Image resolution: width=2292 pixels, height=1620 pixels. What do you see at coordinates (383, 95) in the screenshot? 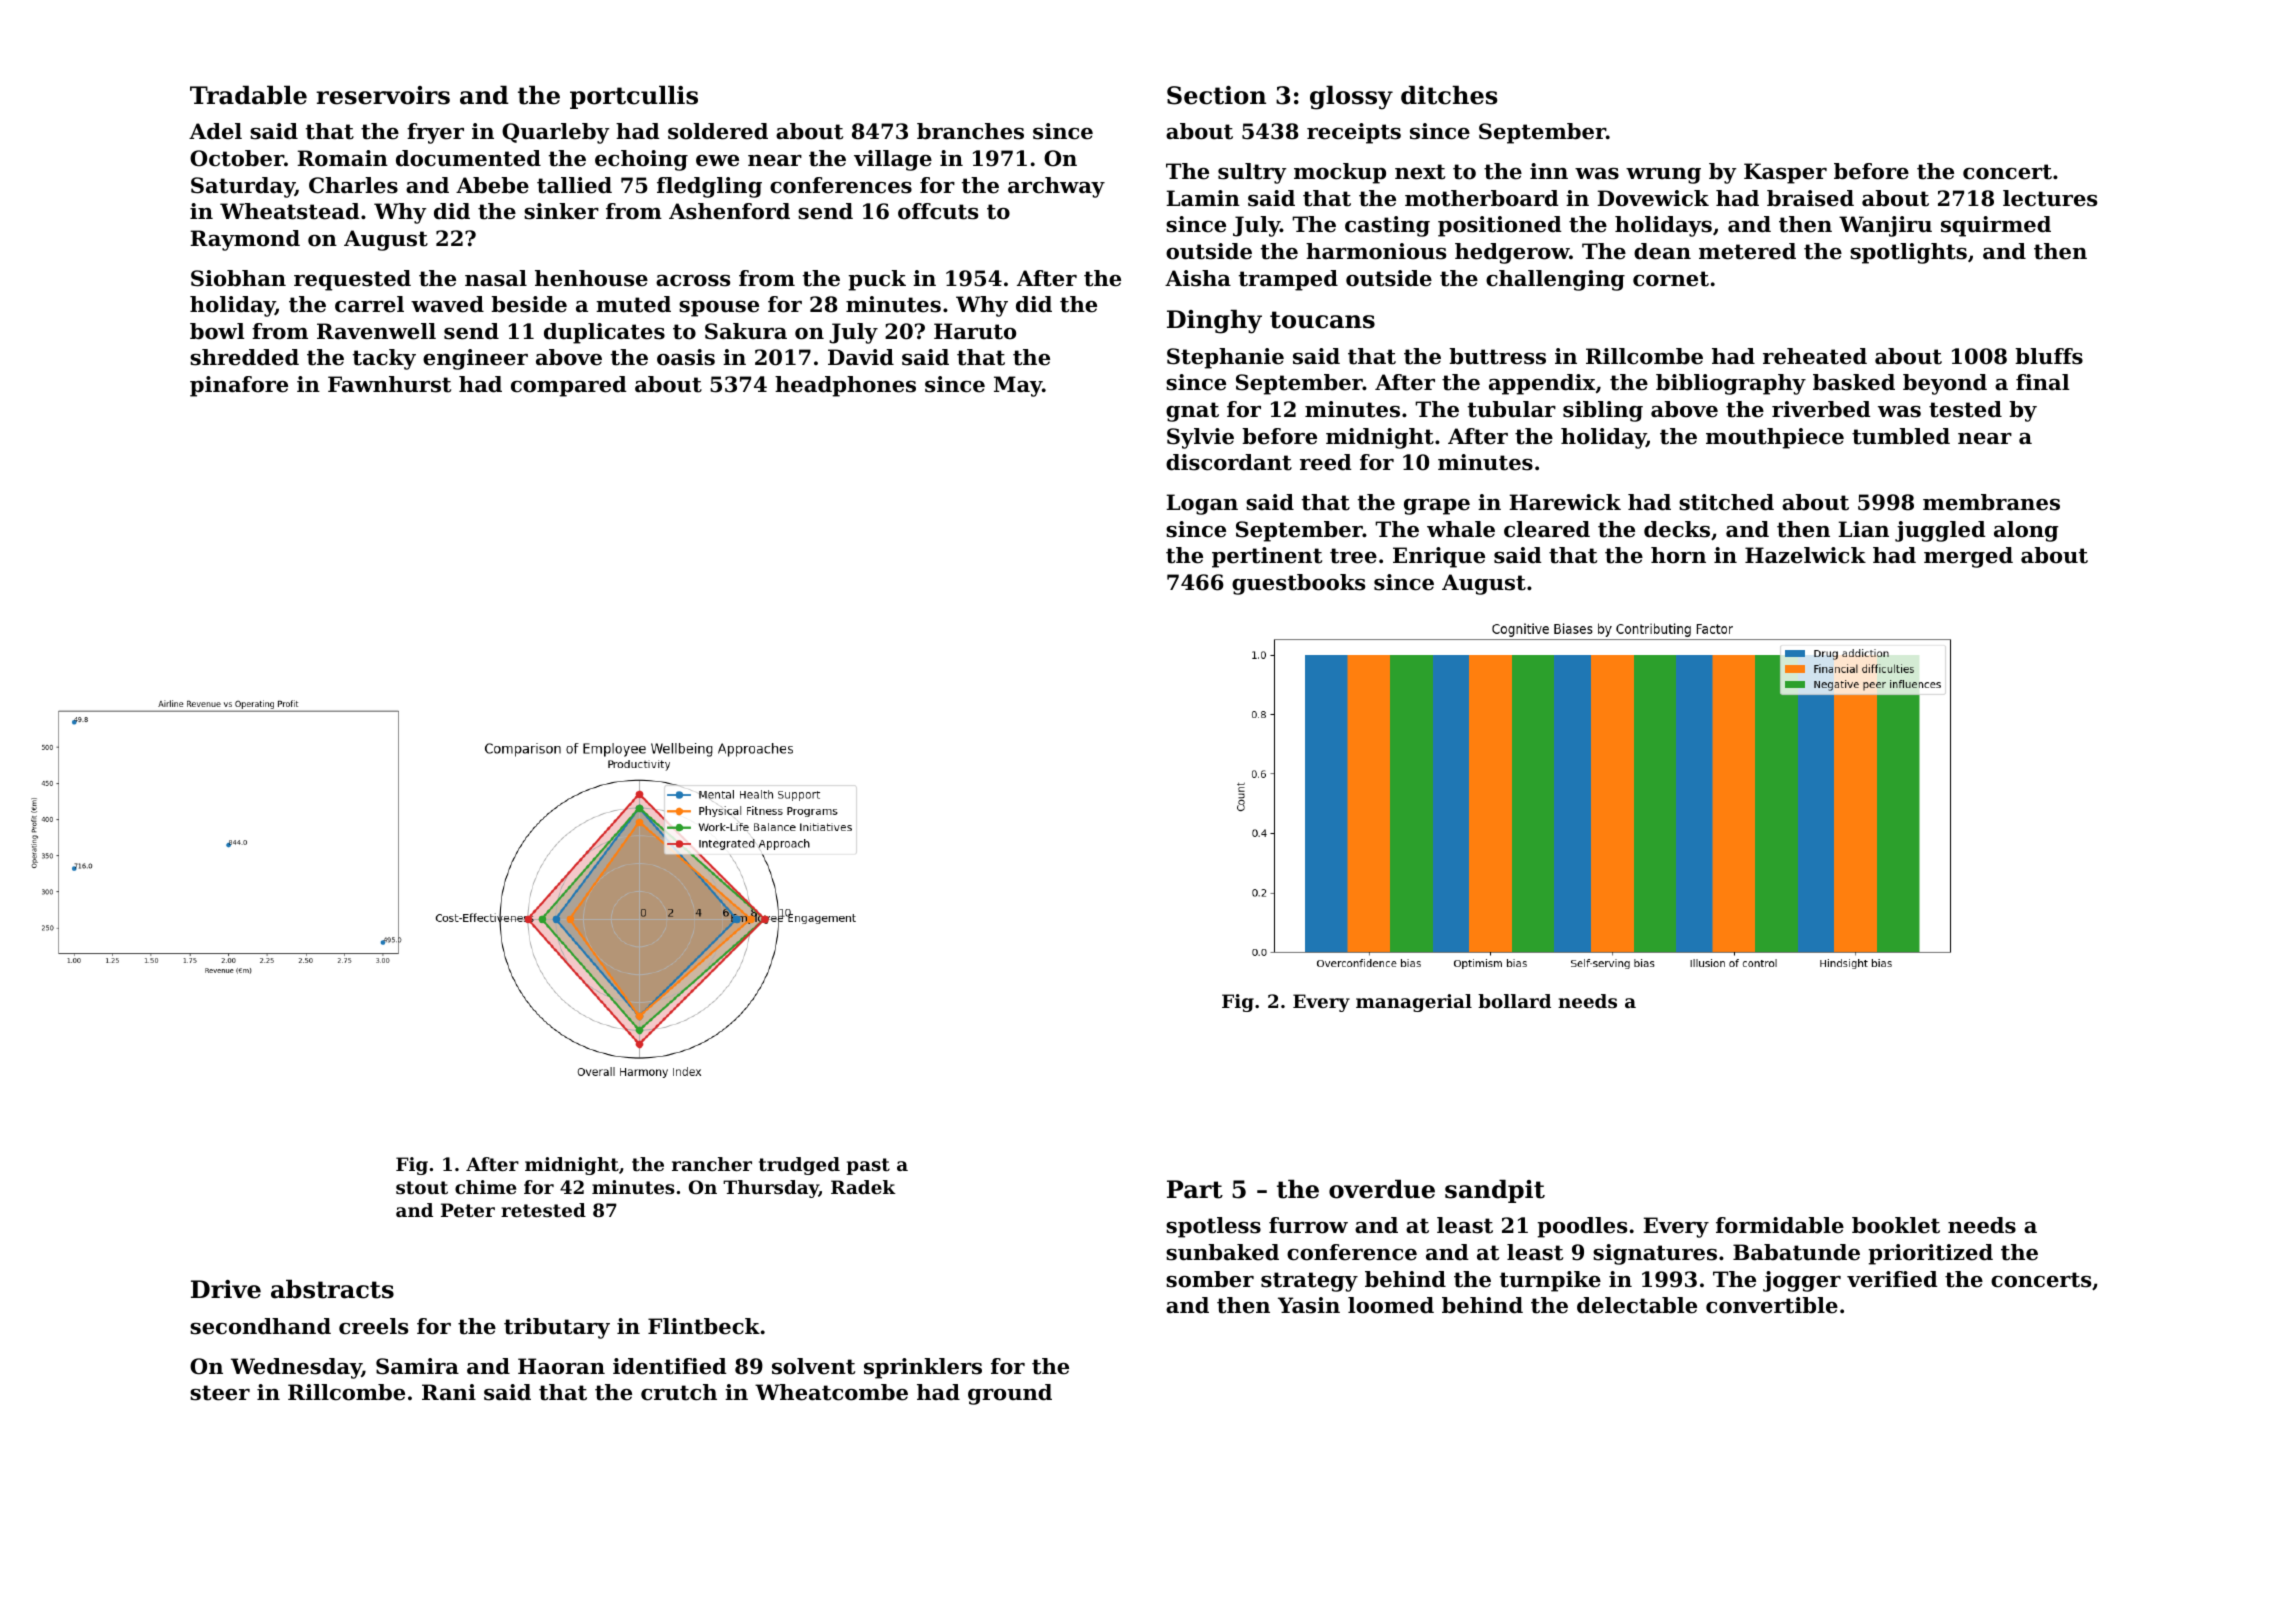
I see `reservoirs` at bounding box center [383, 95].
